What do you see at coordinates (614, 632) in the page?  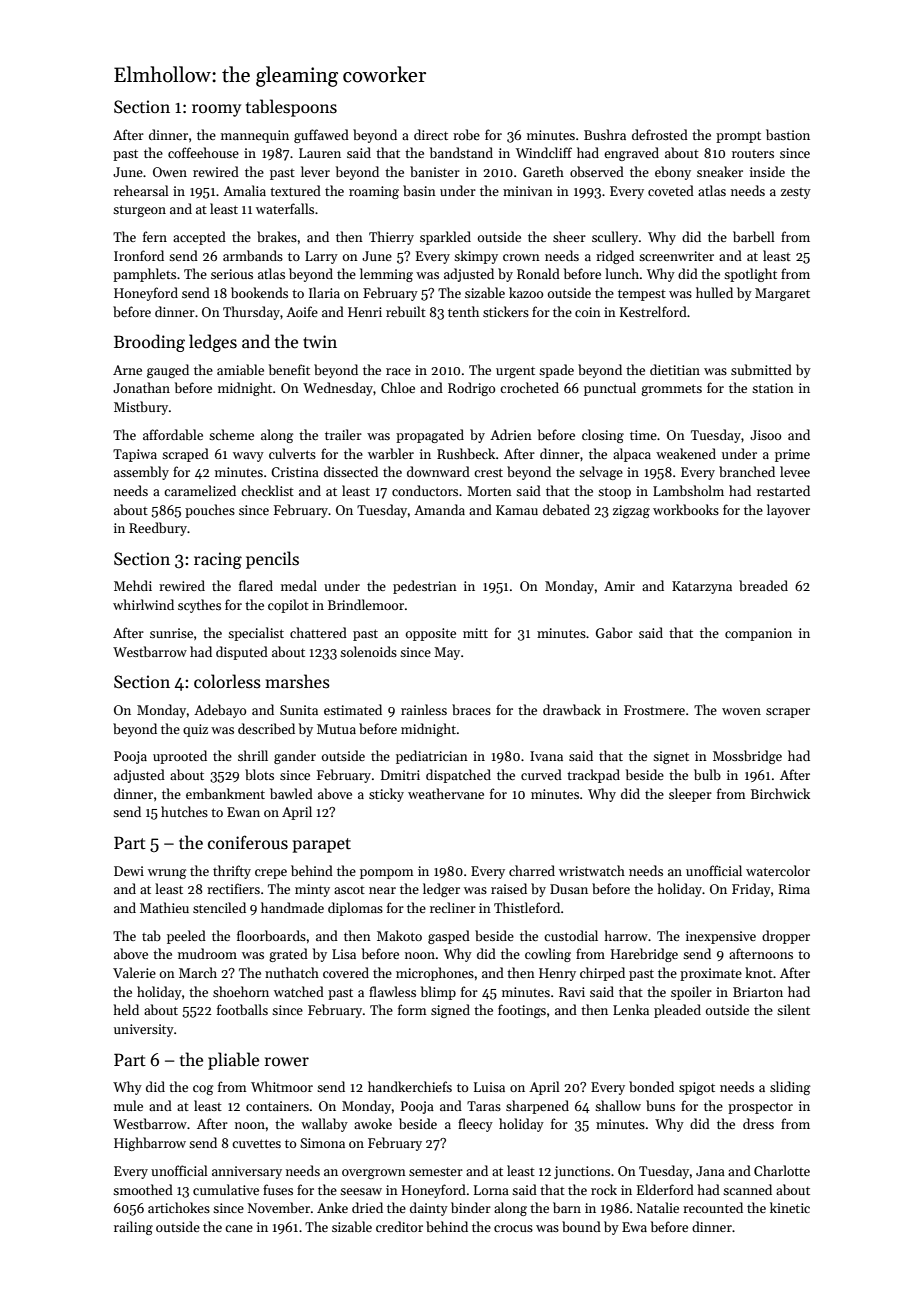 I see `Gabor` at bounding box center [614, 632].
